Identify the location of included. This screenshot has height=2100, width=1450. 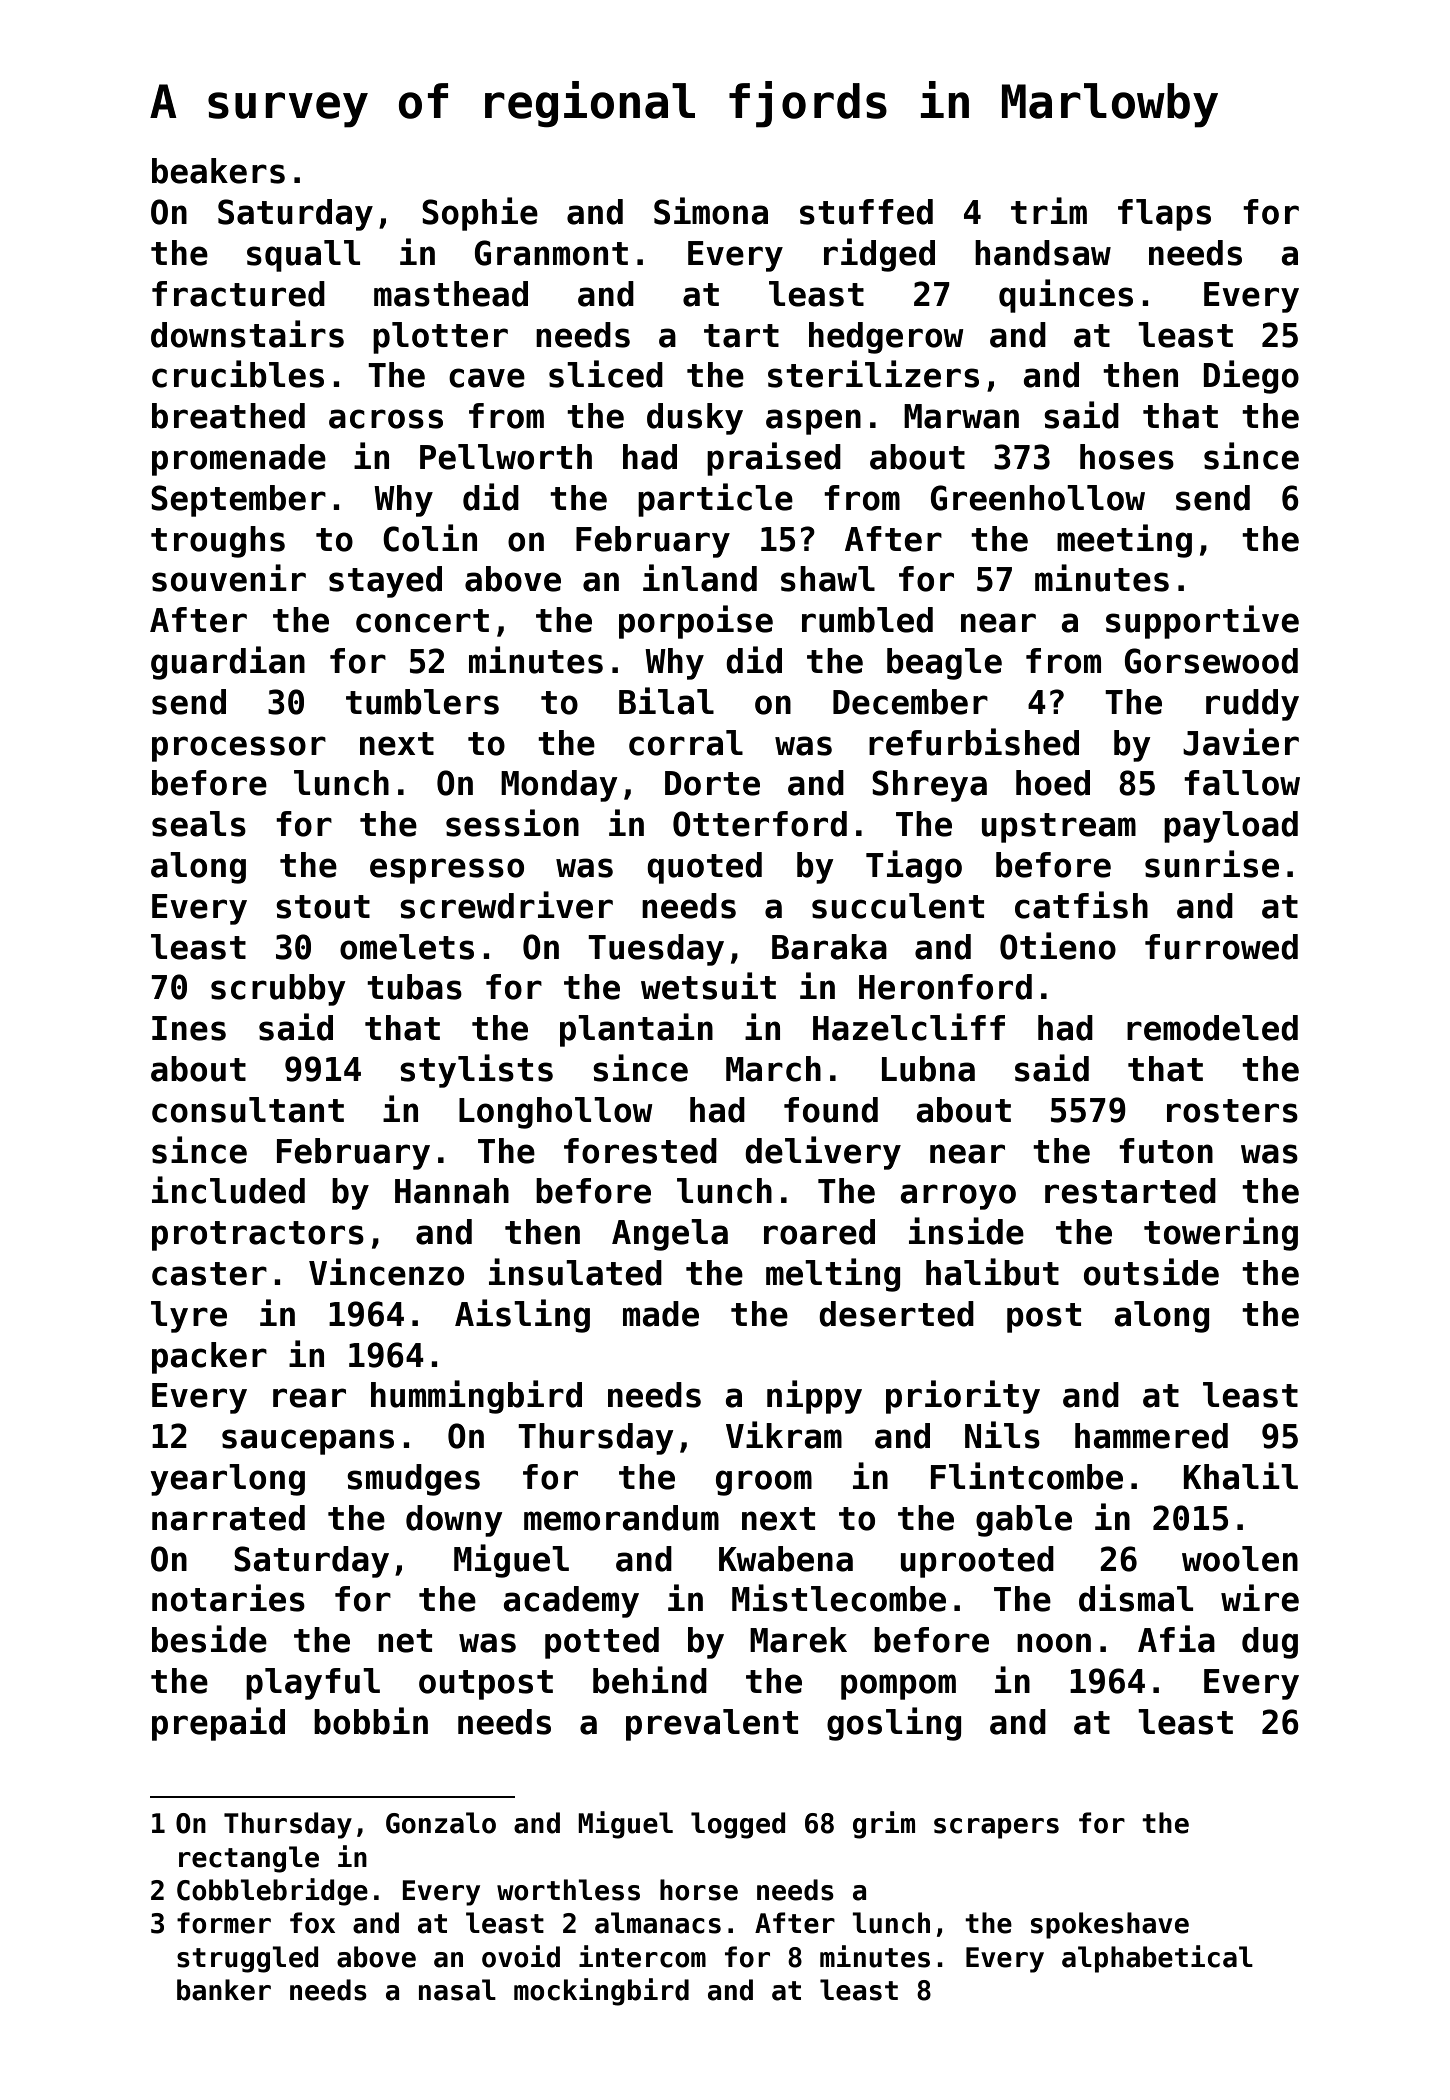
(228, 1190).
